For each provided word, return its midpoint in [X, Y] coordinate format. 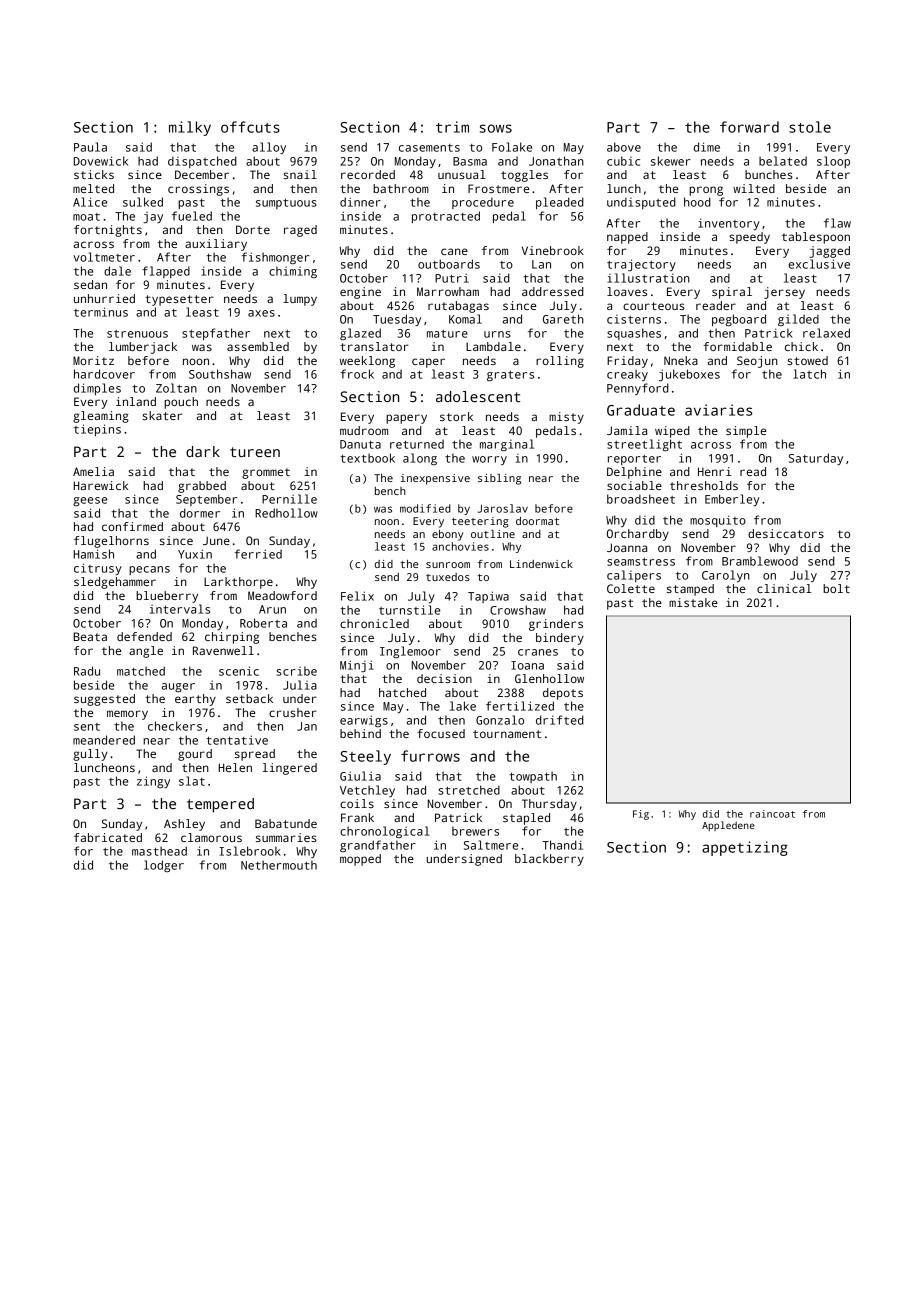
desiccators [786, 533]
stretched [469, 790]
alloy [269, 148]
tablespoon [816, 238]
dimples [97, 389]
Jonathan [556, 161]
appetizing [745, 848]
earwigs [364, 721]
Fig [641, 815]
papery [406, 419]
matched [141, 671]
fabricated [108, 837]
